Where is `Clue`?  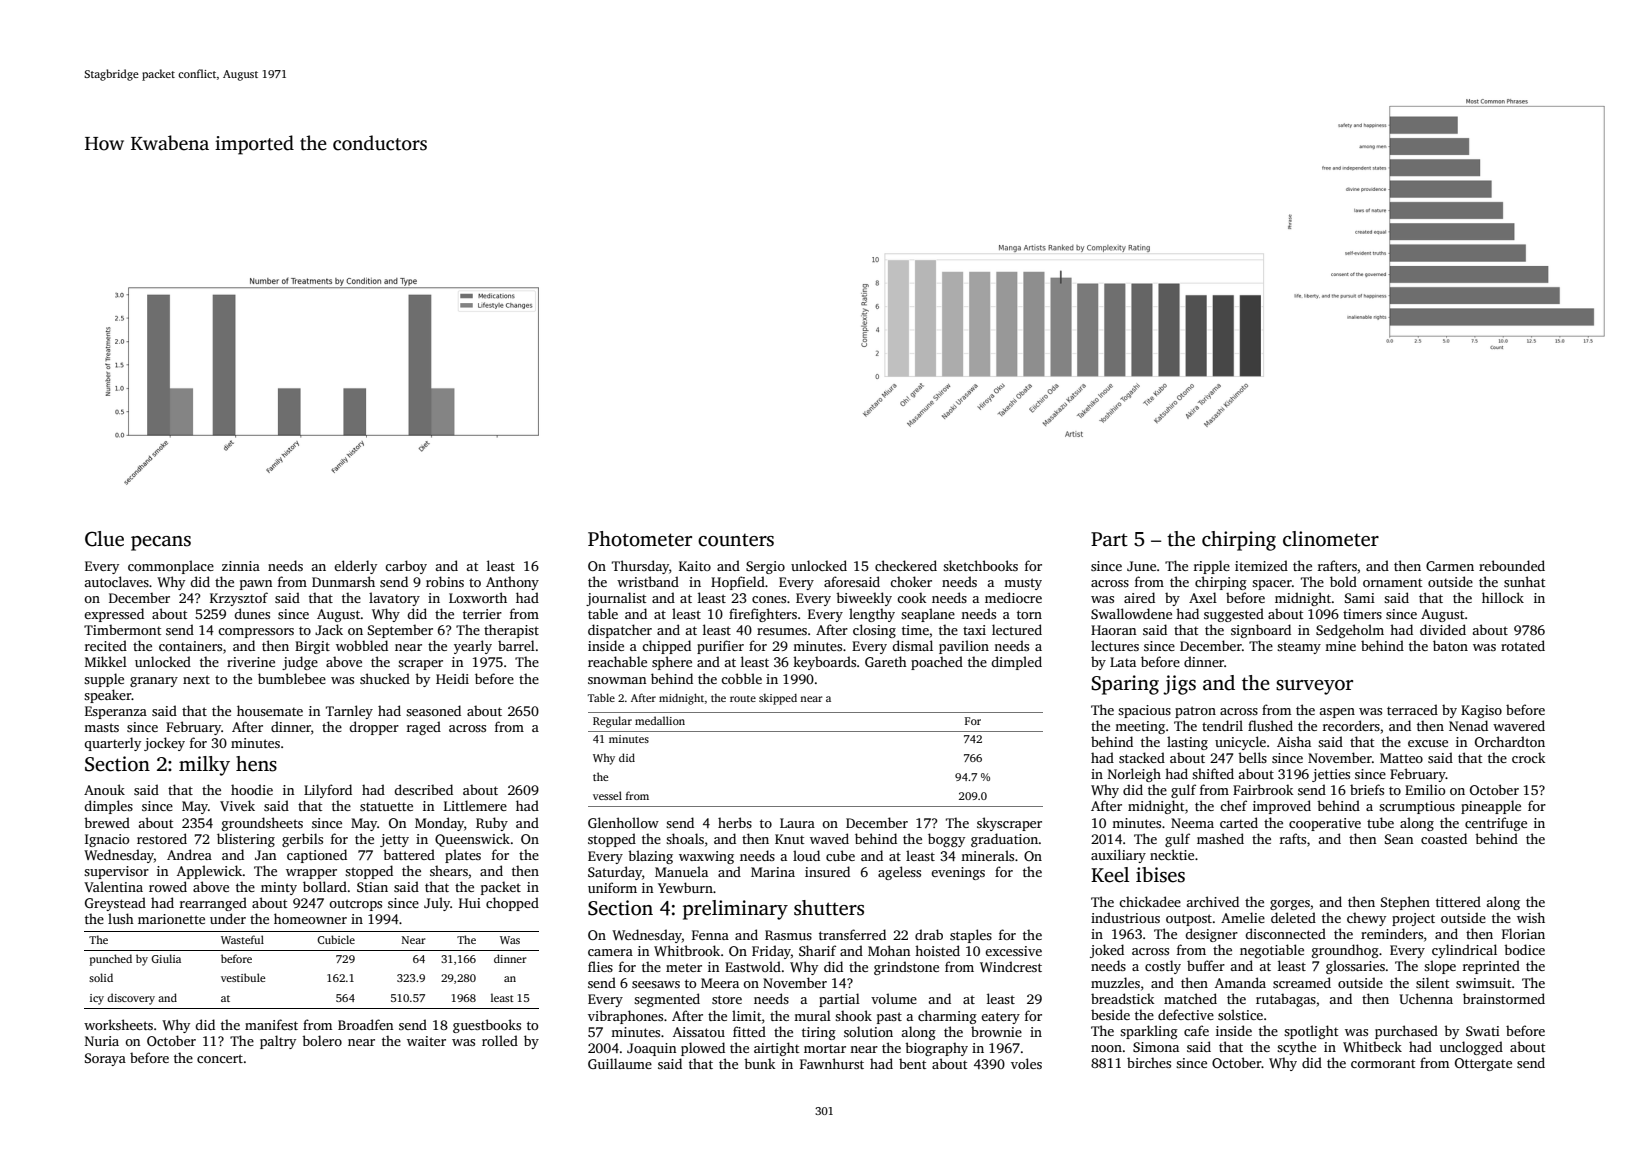
Clue is located at coordinates (104, 539).
